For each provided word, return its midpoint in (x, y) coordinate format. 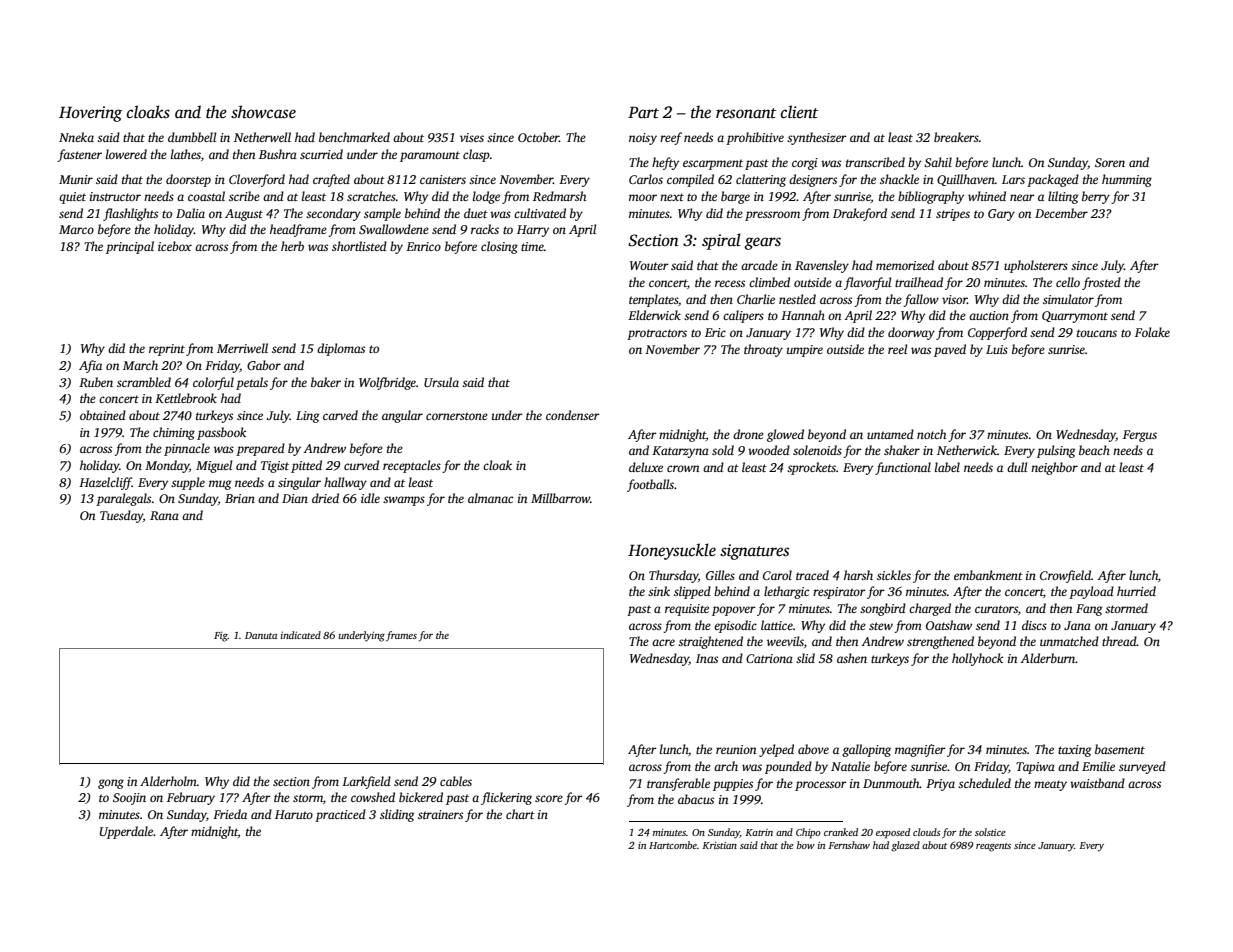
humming (1127, 180)
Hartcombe (673, 845)
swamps (404, 501)
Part (643, 113)
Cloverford (257, 180)
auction (989, 315)
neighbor (1054, 468)
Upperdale (126, 832)
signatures (754, 552)
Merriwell (242, 348)
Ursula (441, 382)
